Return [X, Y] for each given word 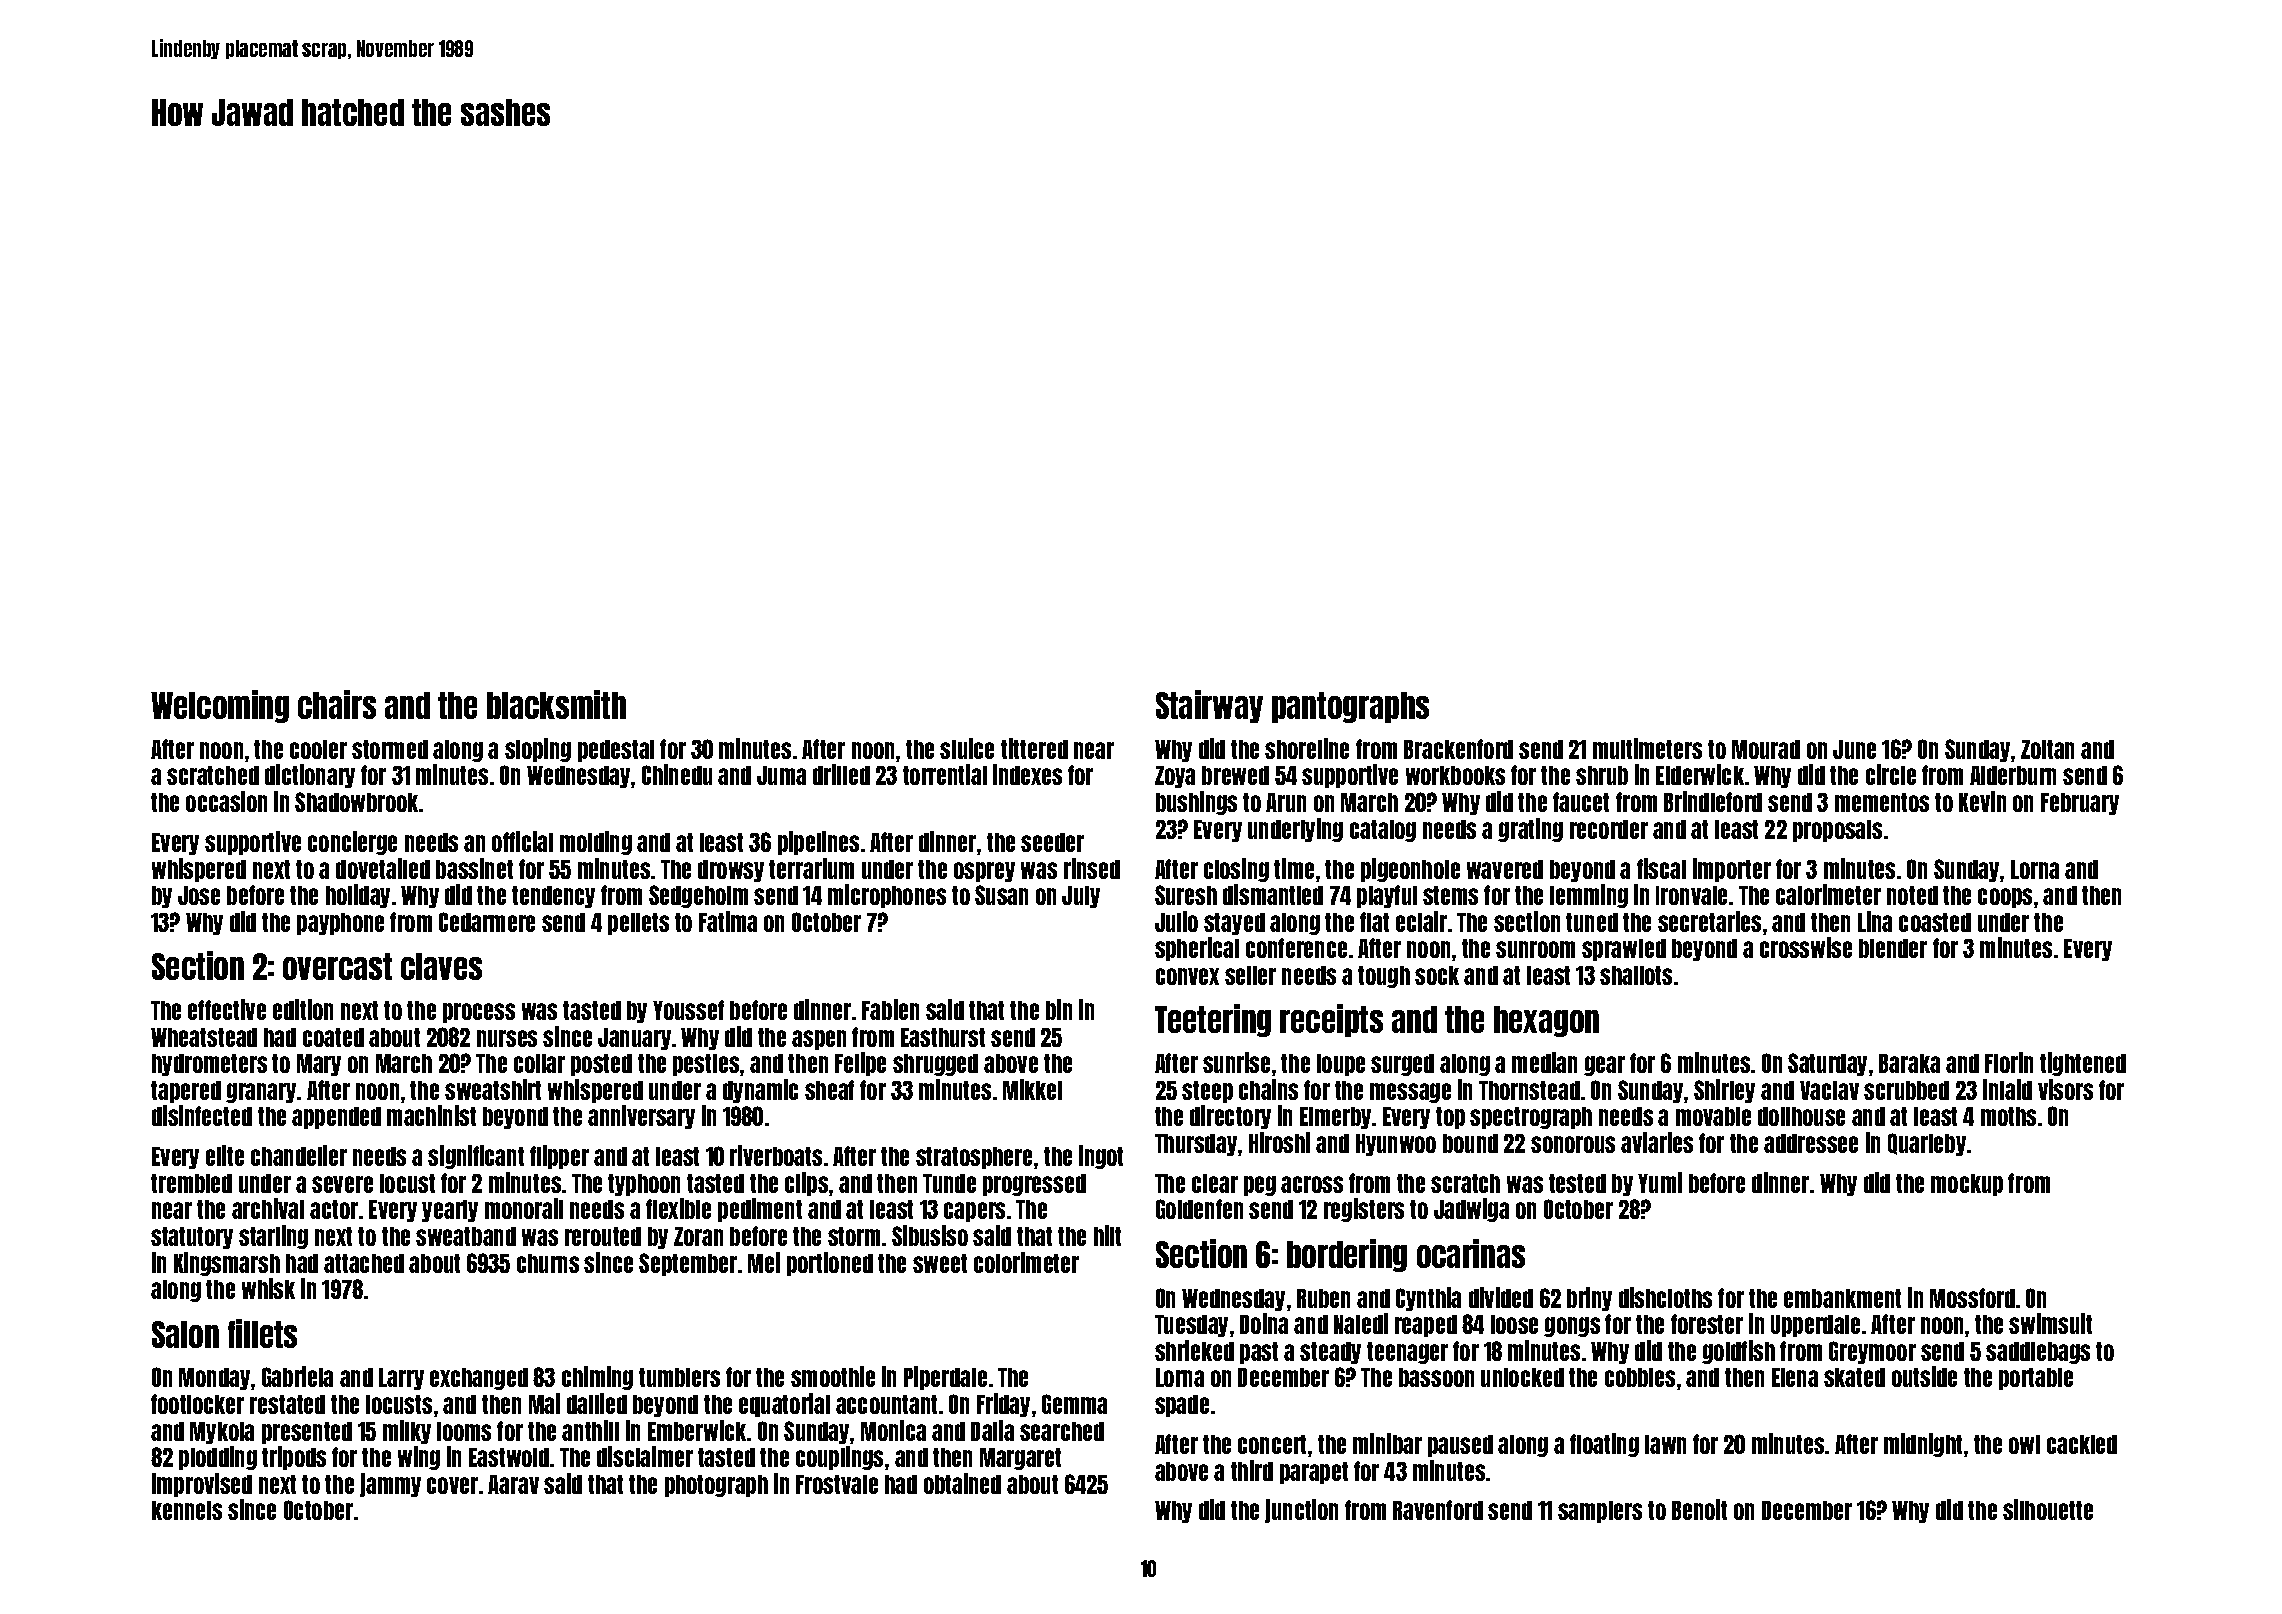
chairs [337, 704]
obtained [962, 1483]
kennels [187, 1510]
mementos [1882, 802]
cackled [2082, 1444]
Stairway [1209, 706]
